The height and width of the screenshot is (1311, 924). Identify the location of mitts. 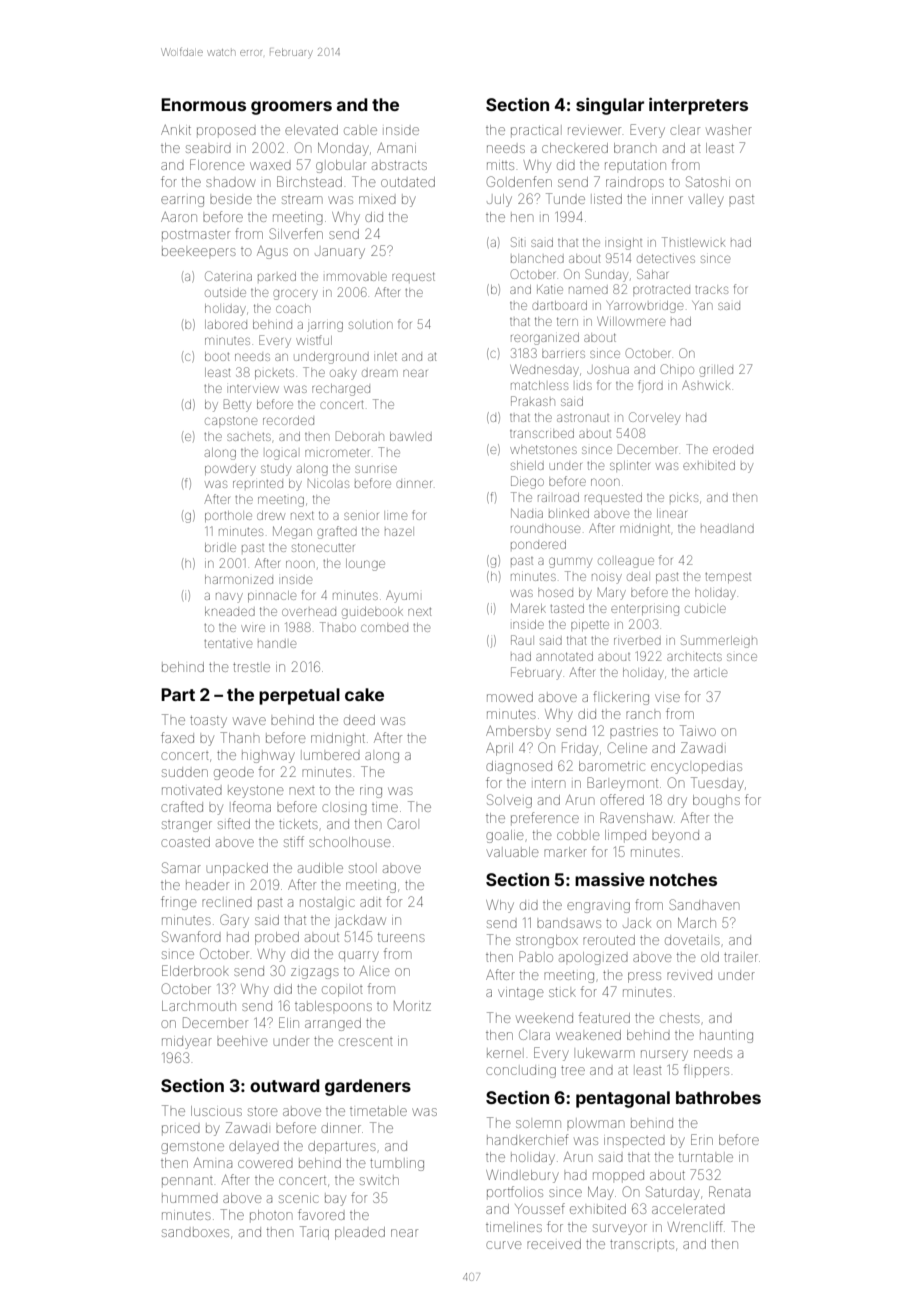
(500, 165).
